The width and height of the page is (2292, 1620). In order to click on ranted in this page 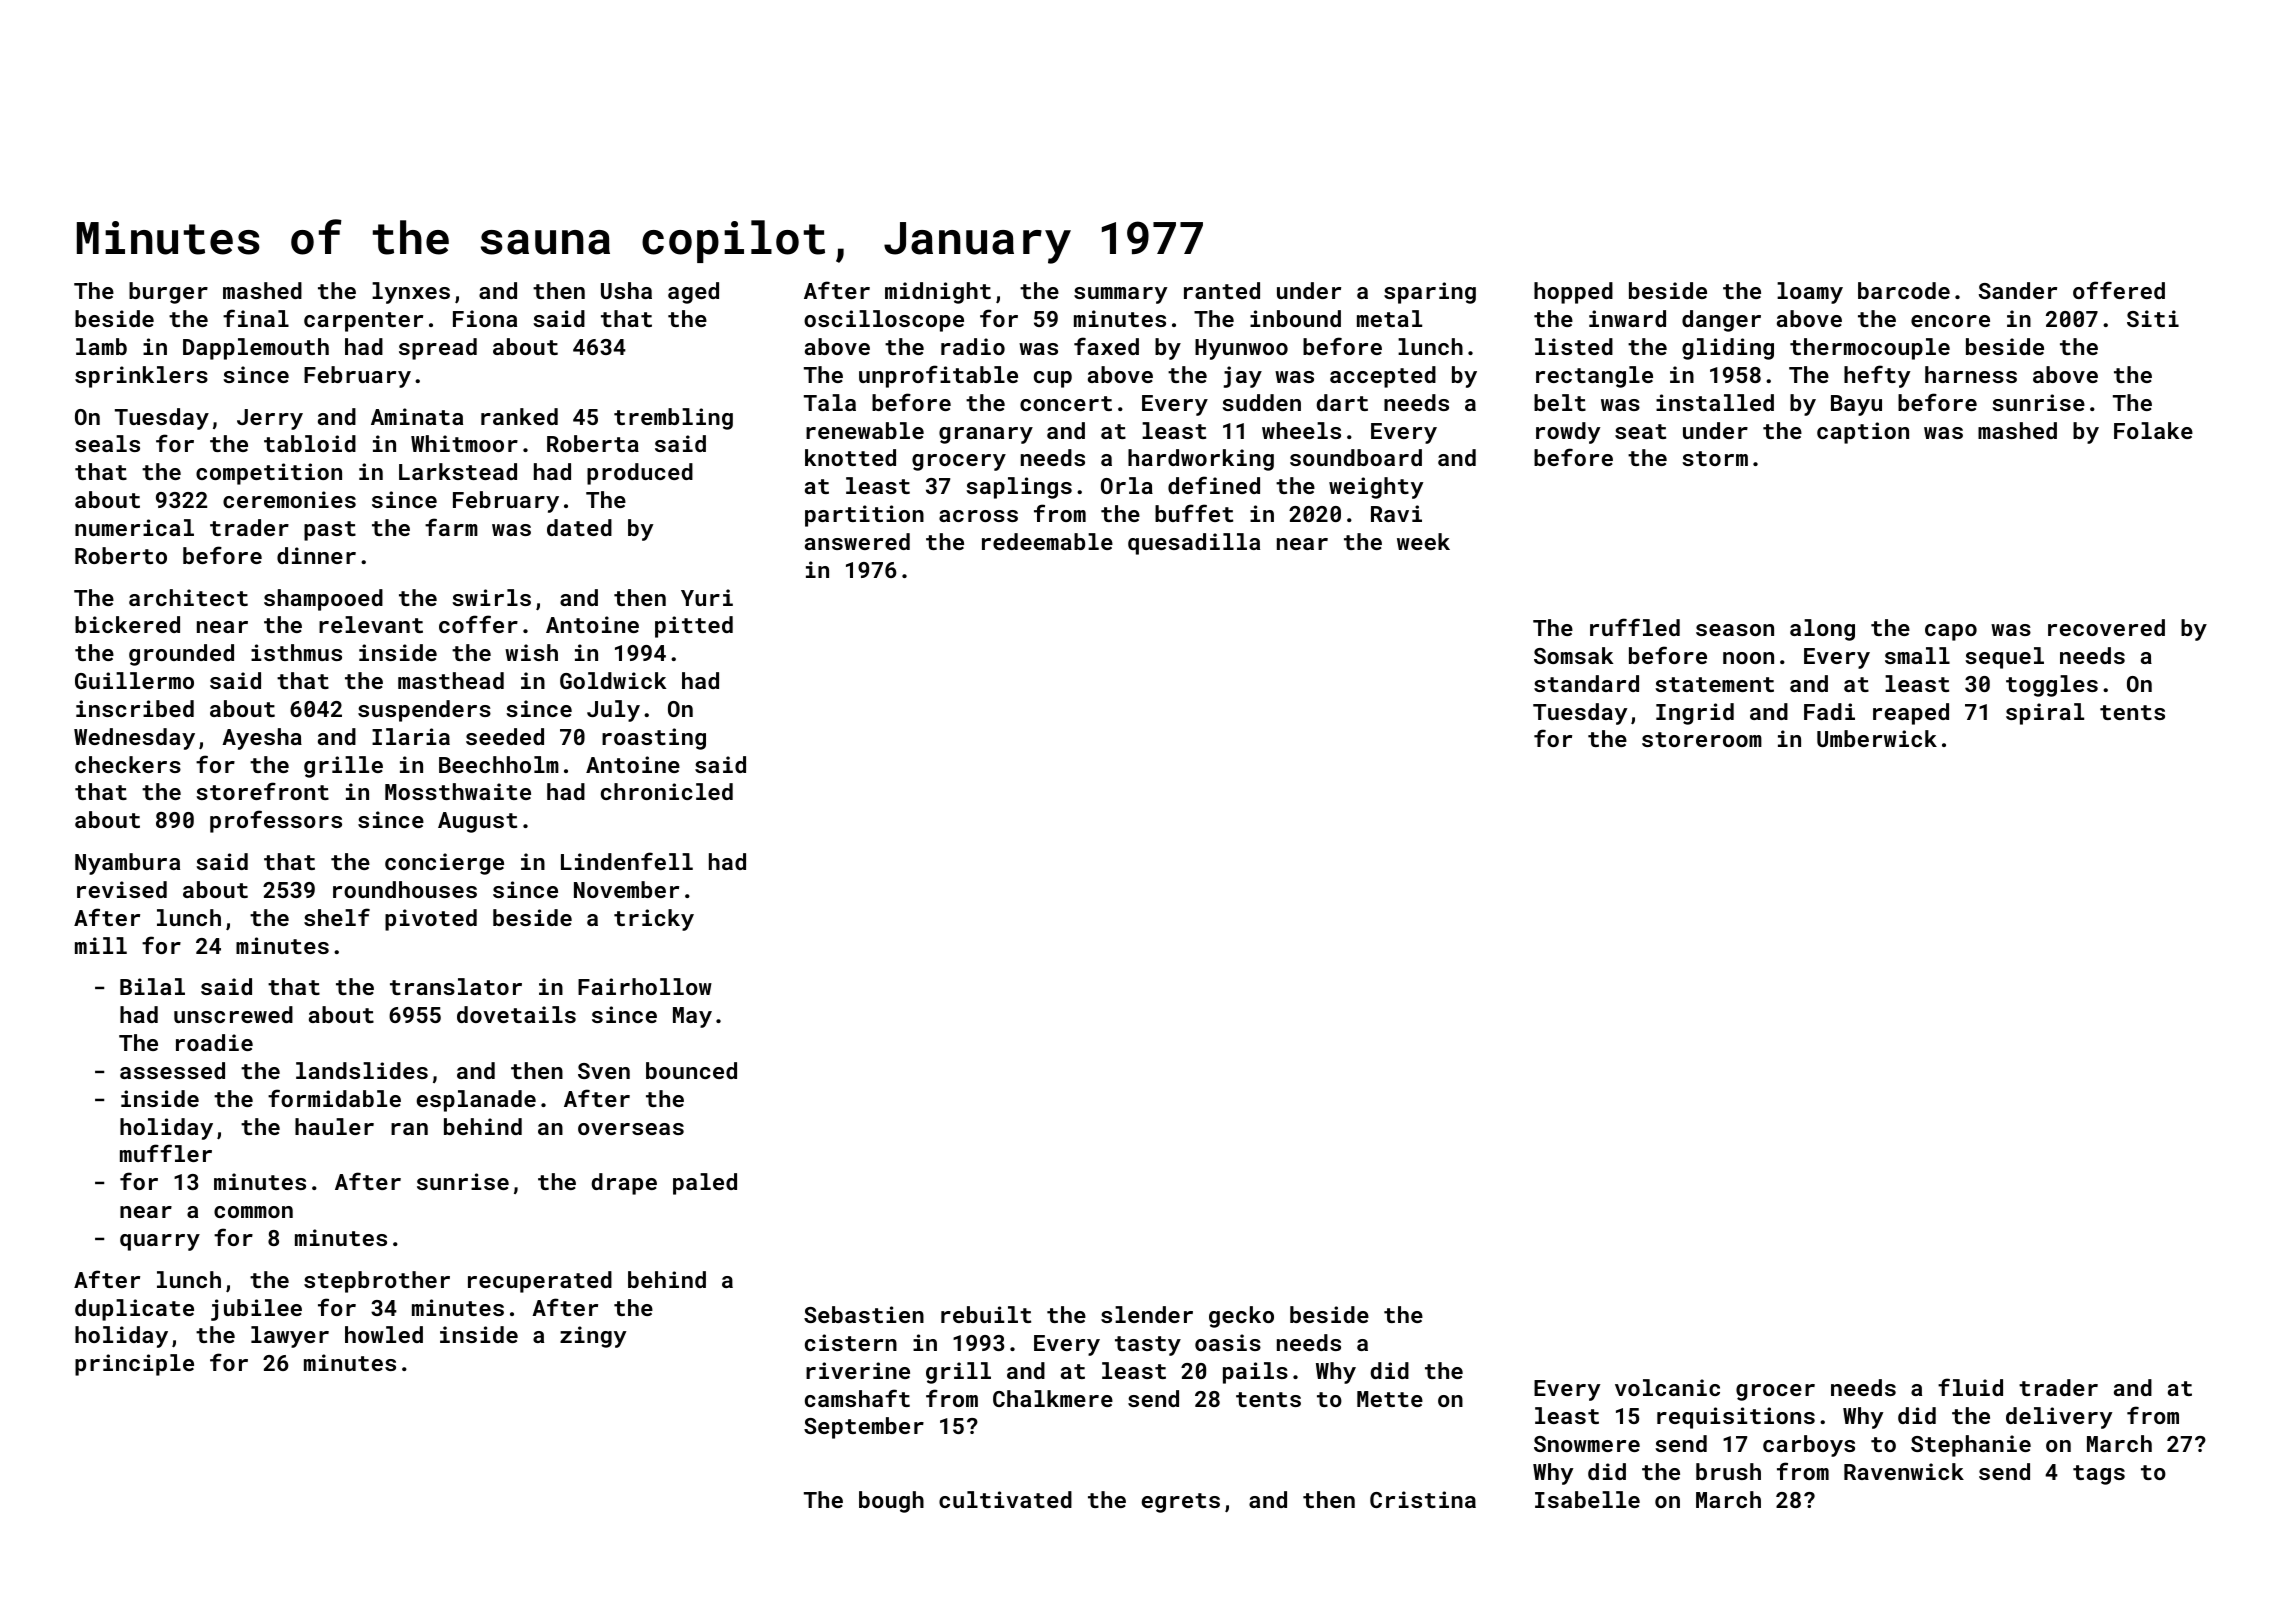, I will do `click(1222, 290)`.
